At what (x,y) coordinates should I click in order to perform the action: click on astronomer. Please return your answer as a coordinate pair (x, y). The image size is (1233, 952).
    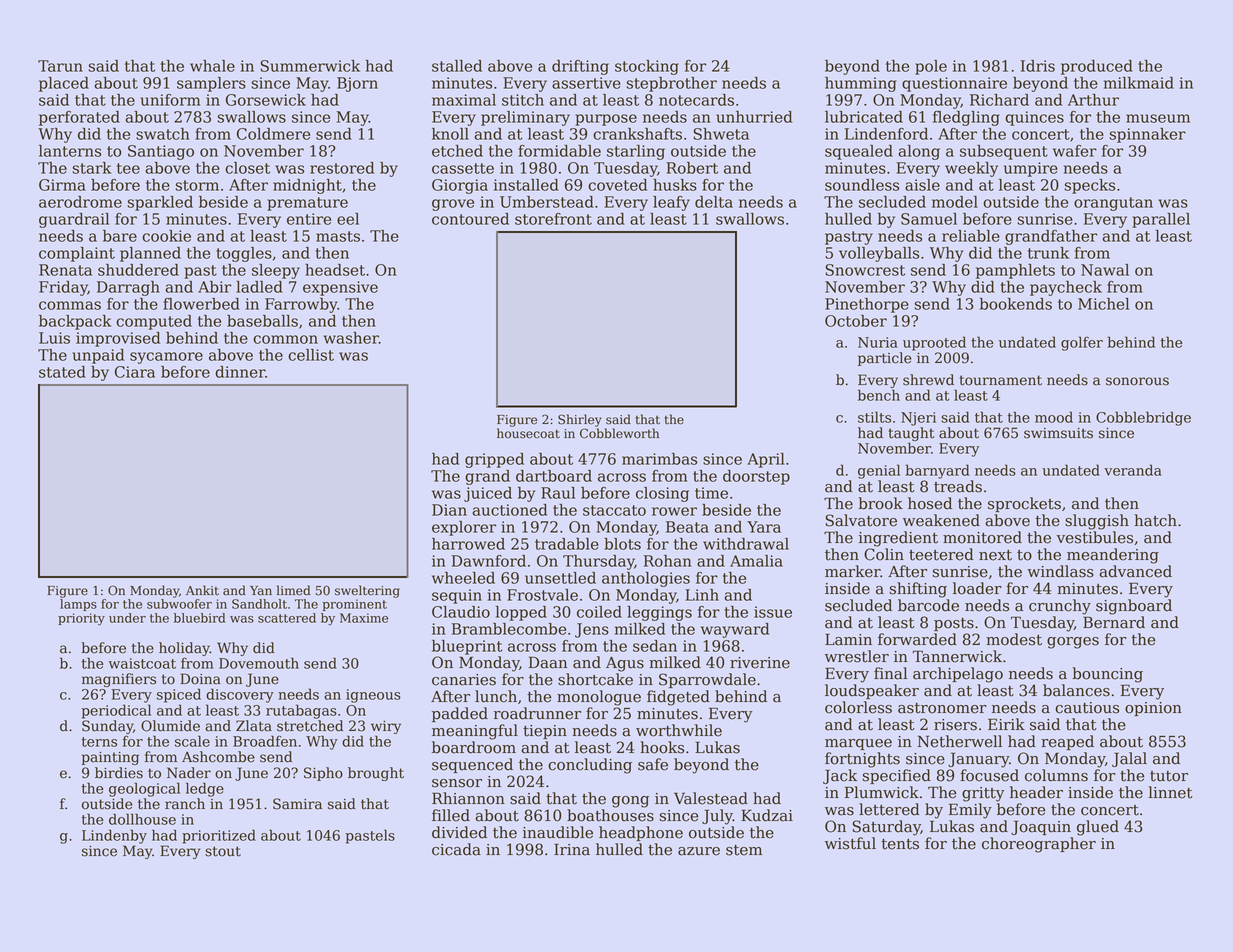
    Looking at the image, I should click on (942, 708).
